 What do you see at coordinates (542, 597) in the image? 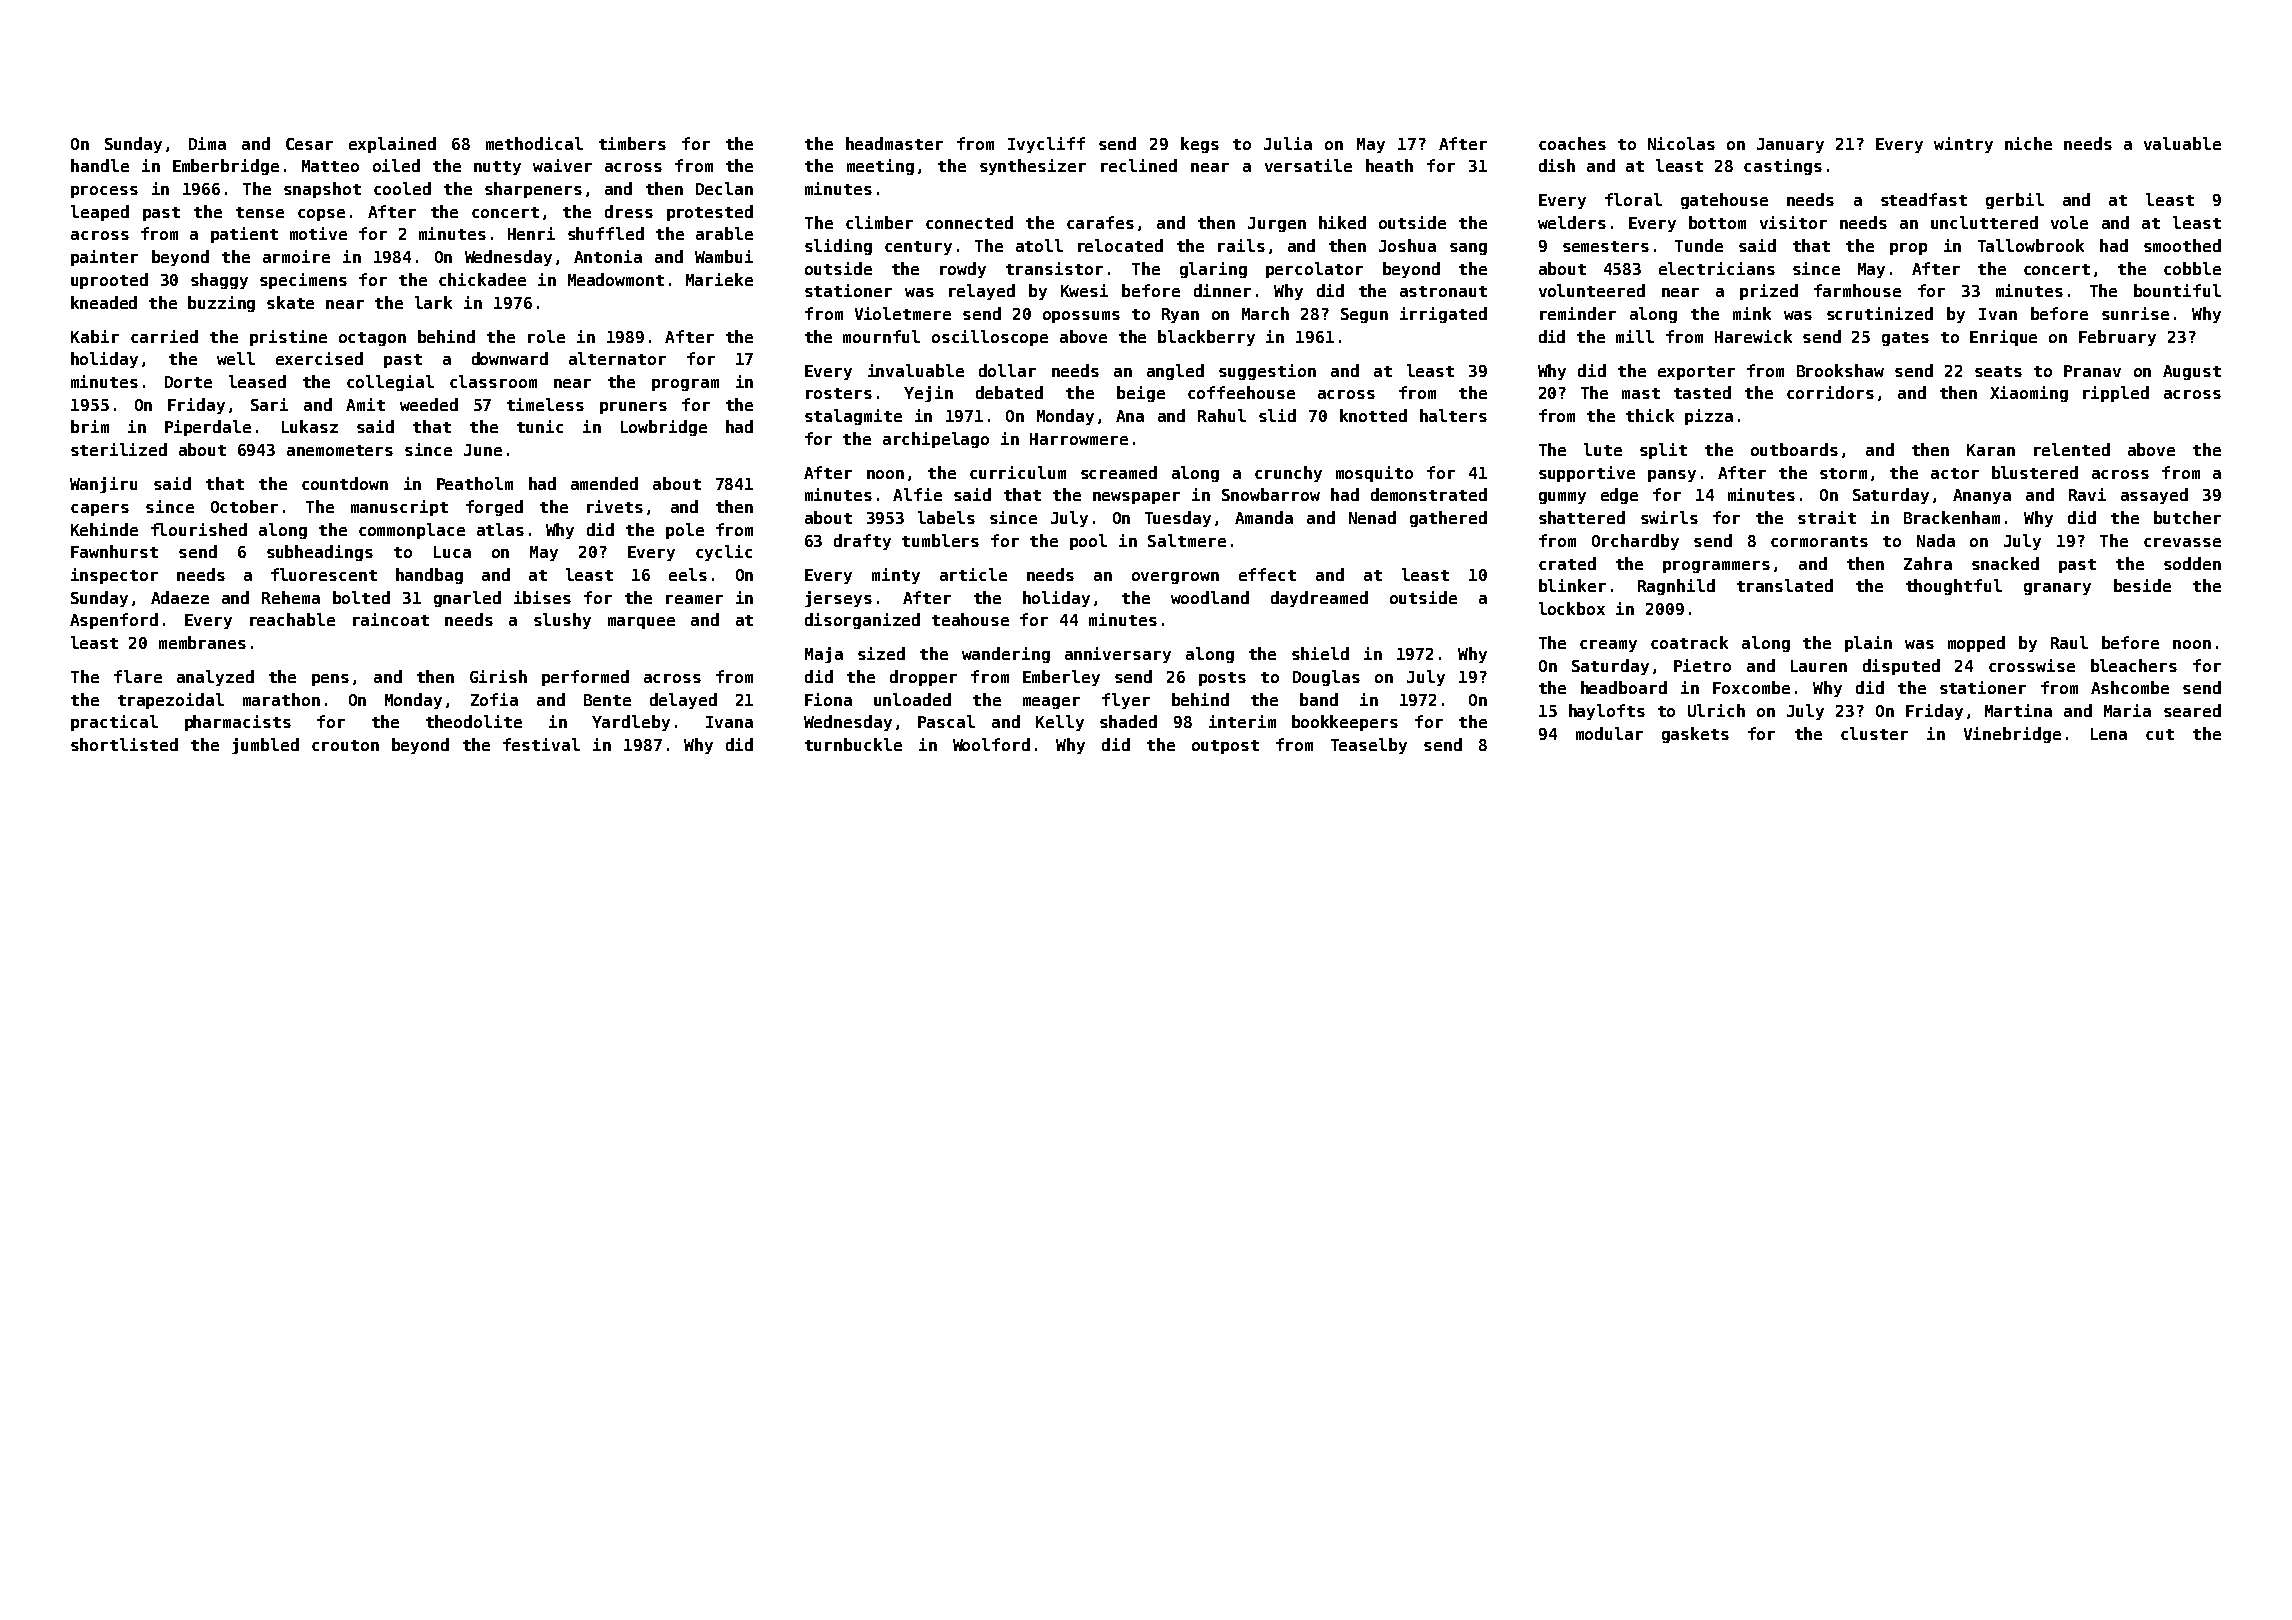
I see `ibises` at bounding box center [542, 597].
